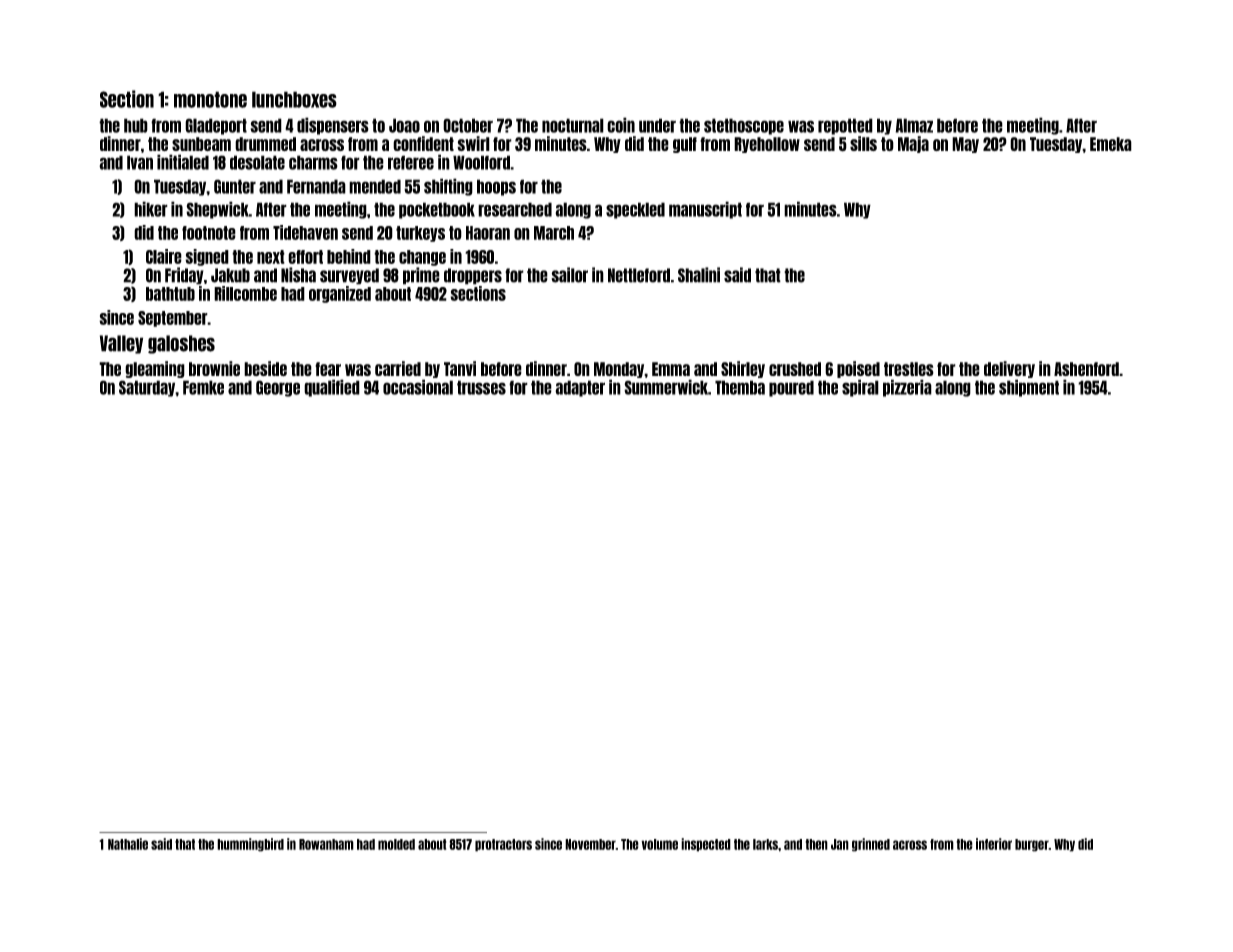 The height and width of the document is (952, 1233). I want to click on trestles, so click(909, 369).
